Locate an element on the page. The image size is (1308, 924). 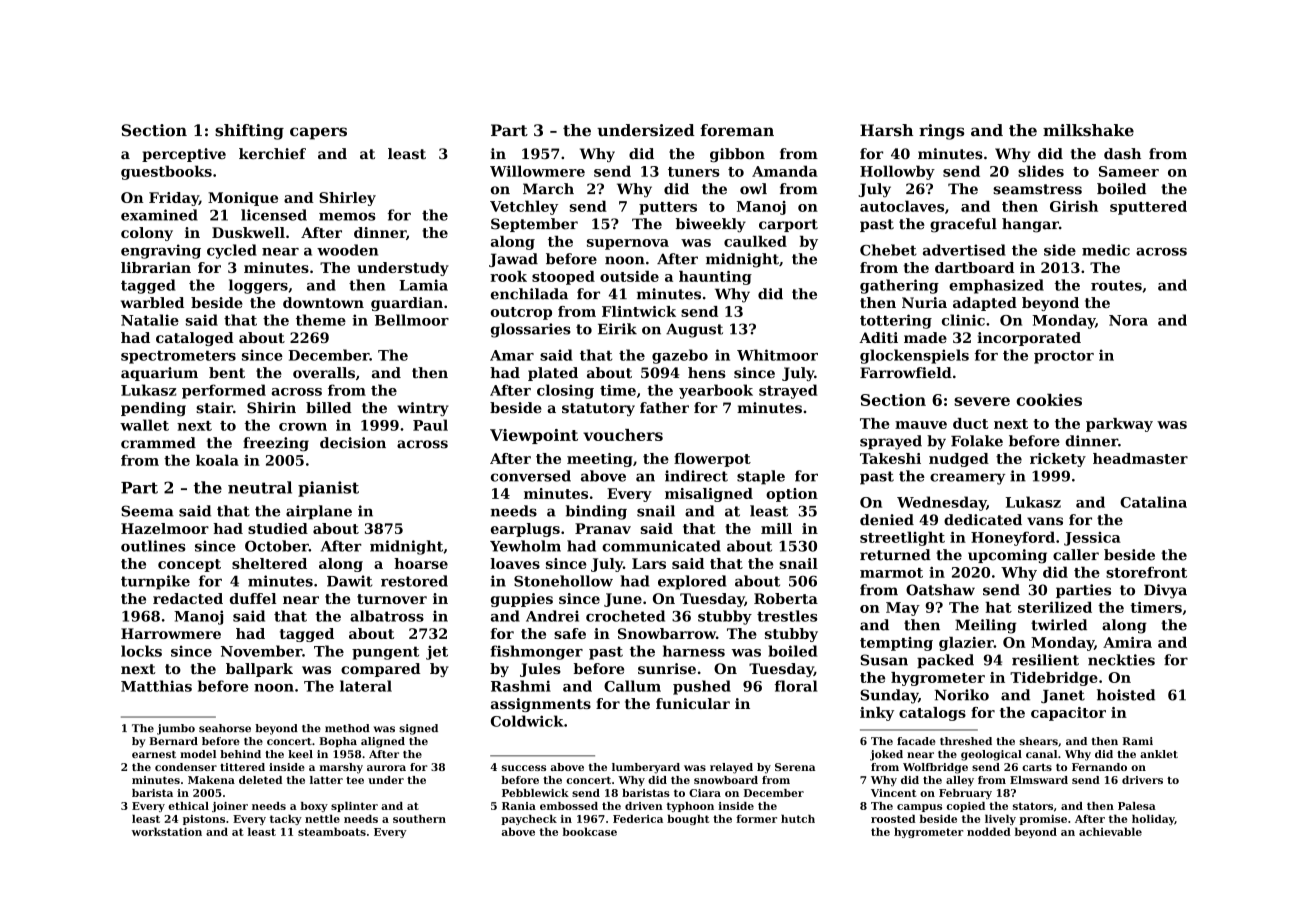
Callum is located at coordinates (632, 686).
